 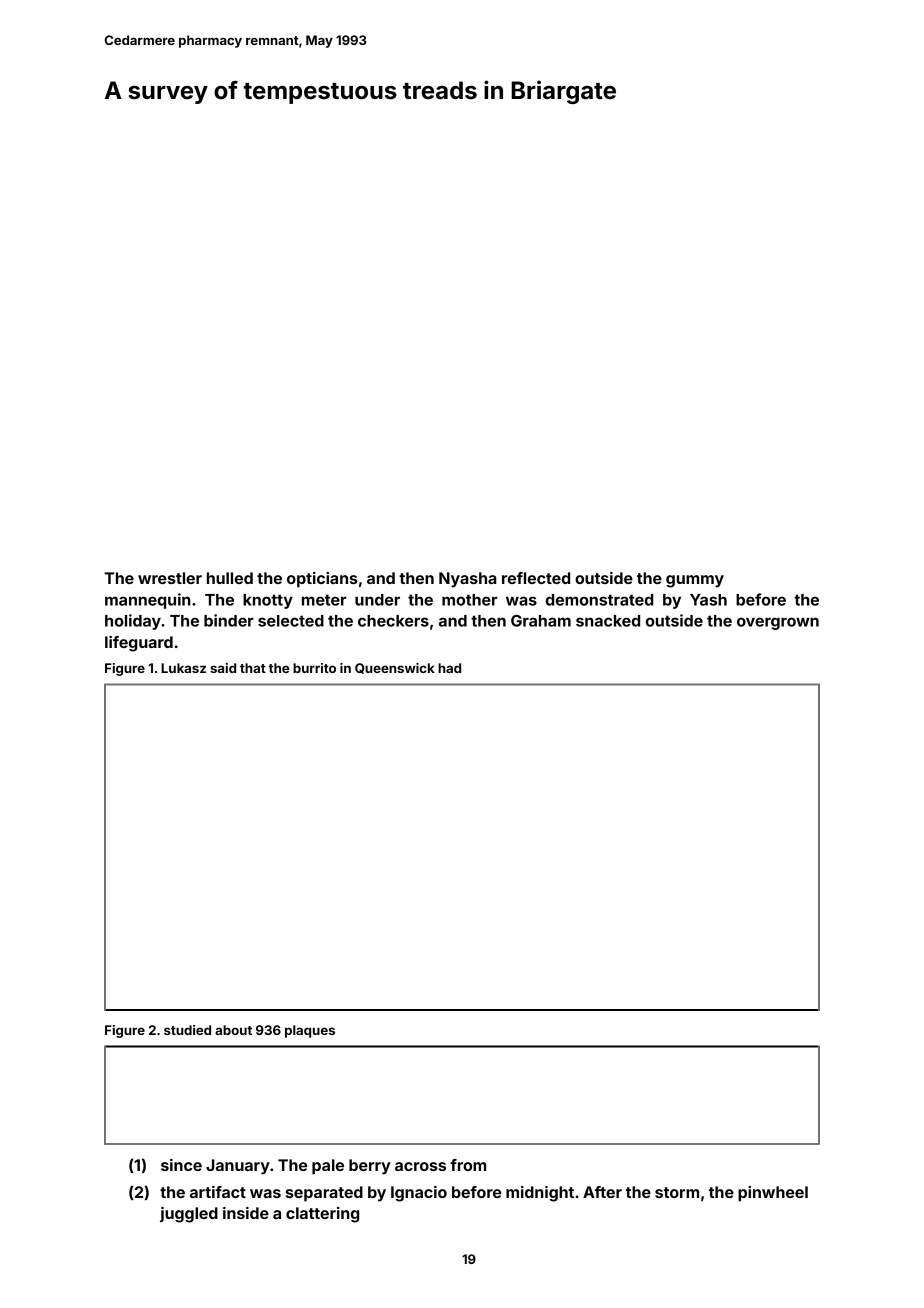 What do you see at coordinates (310, 1031) in the screenshot?
I see `plaques` at bounding box center [310, 1031].
